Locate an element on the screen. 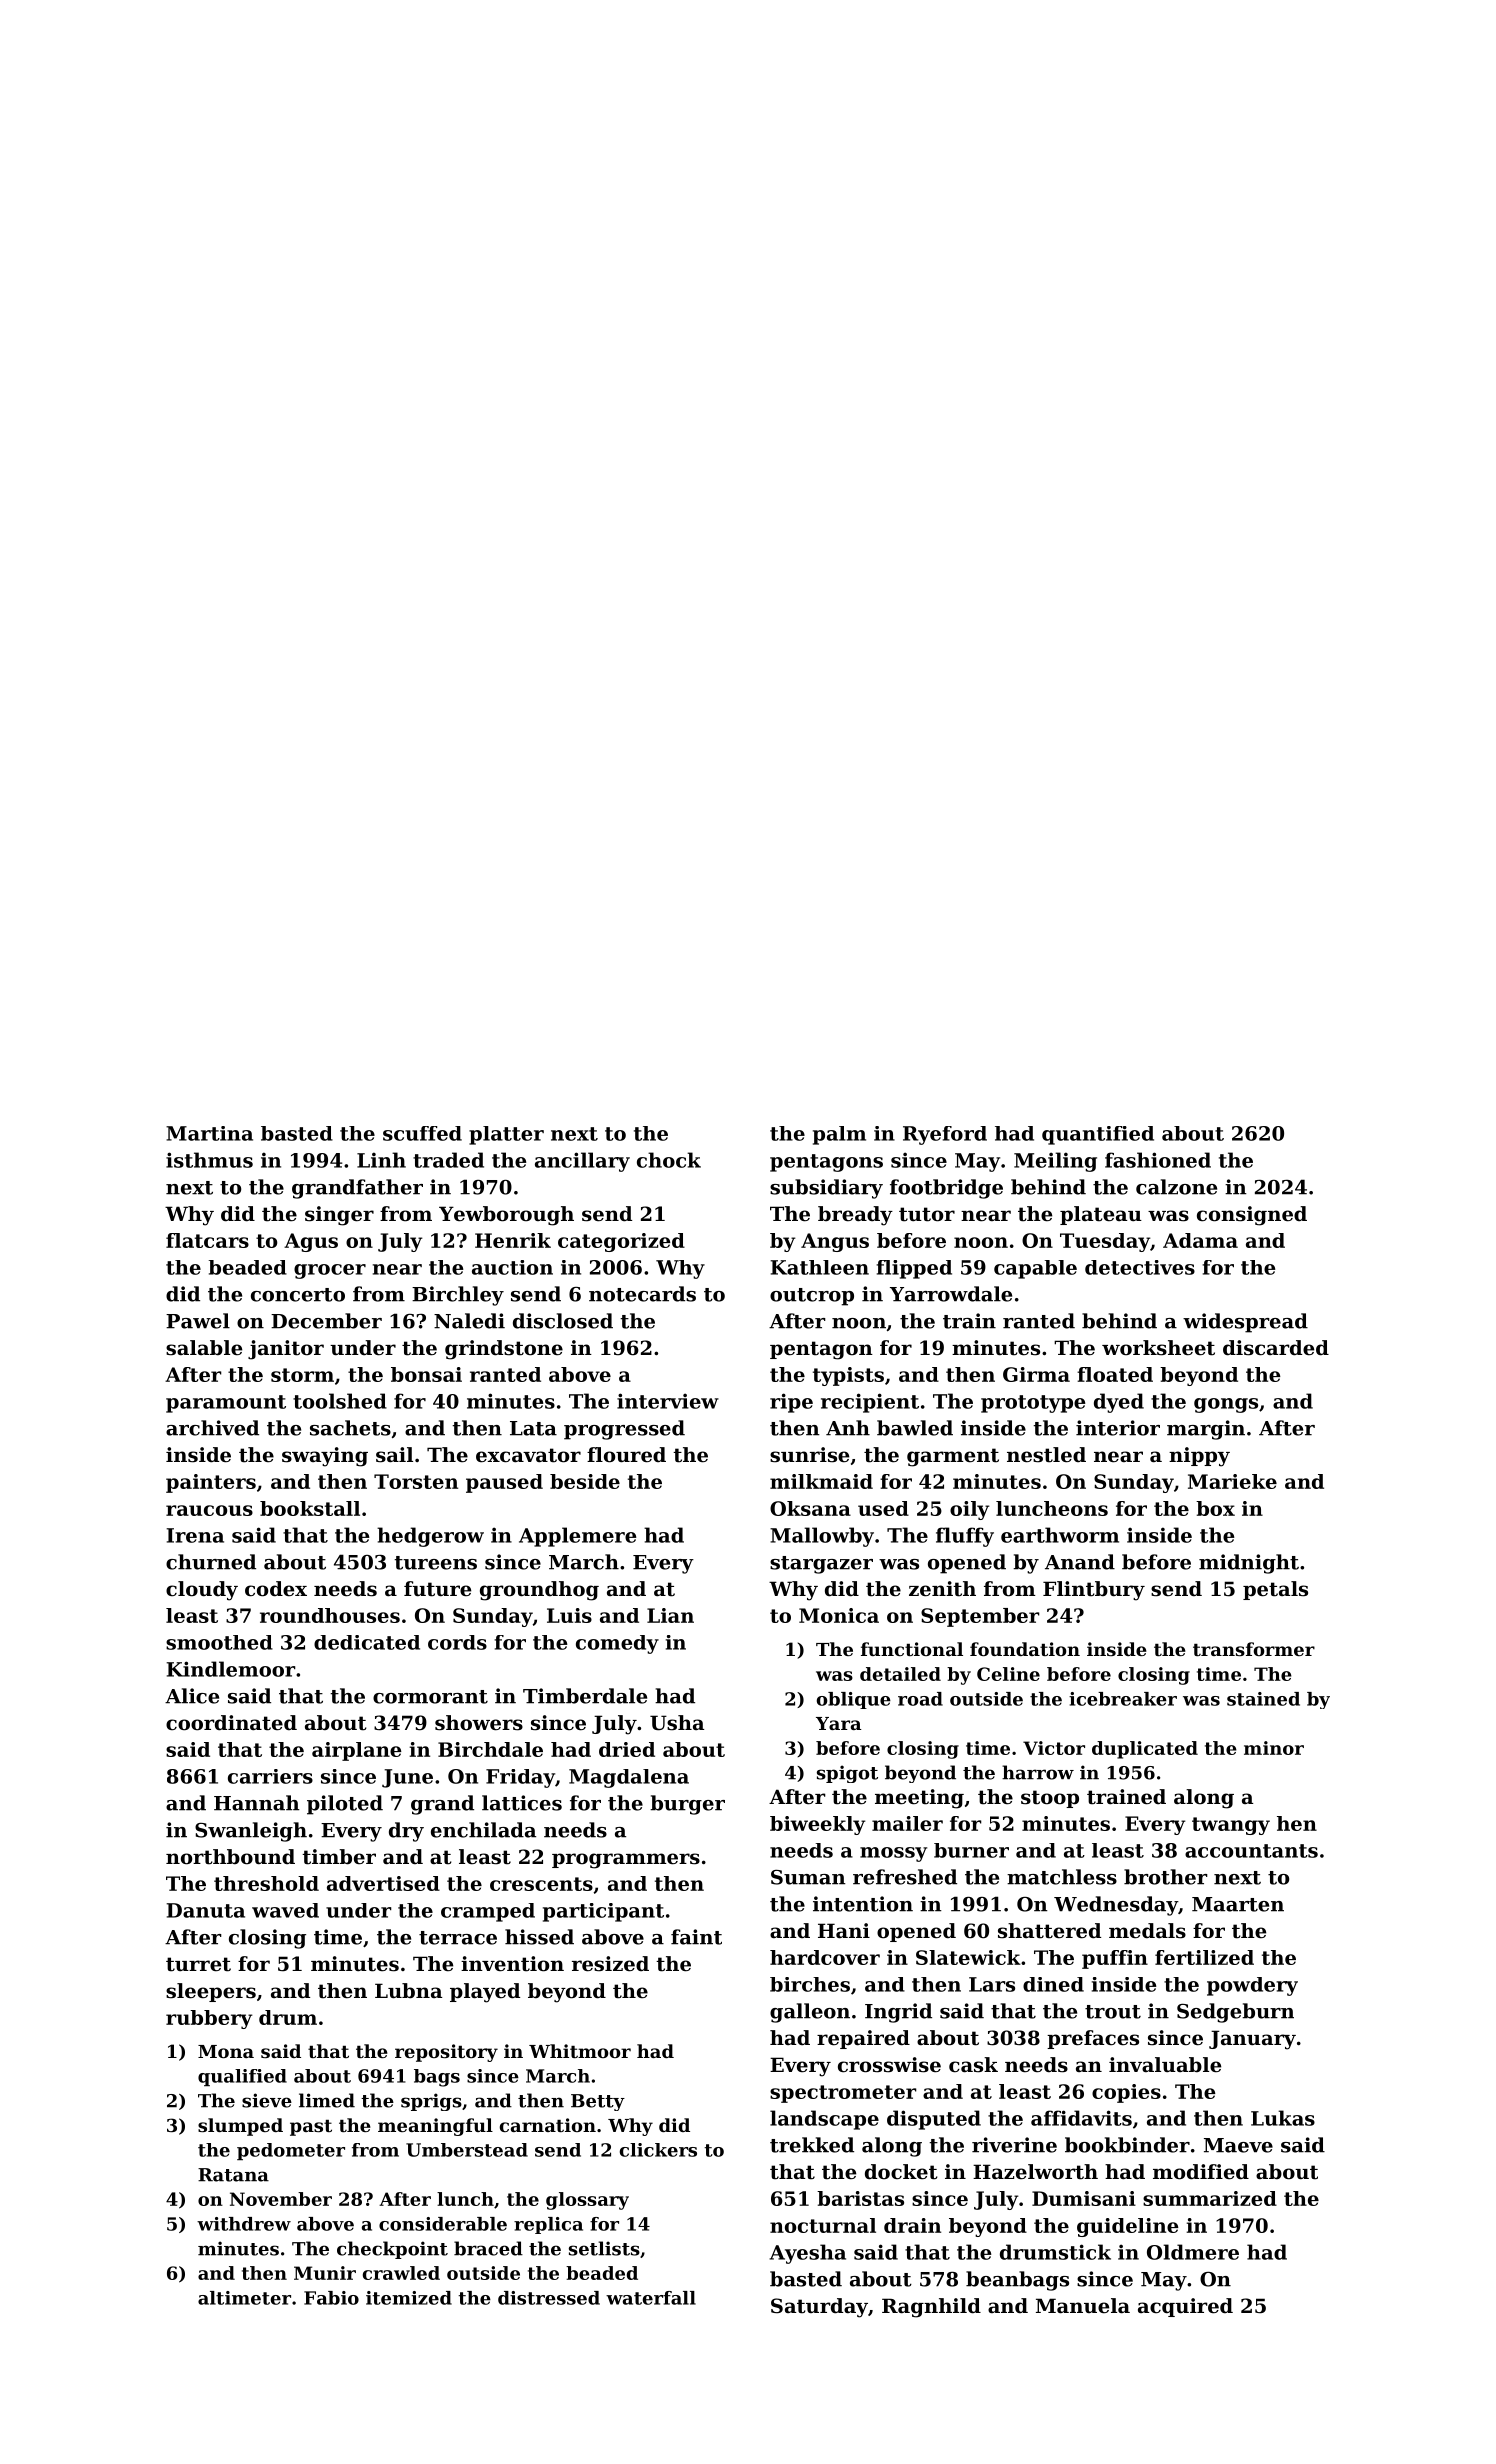 This screenshot has height=2464, width=1496. airplane is located at coordinates (357, 1751).
